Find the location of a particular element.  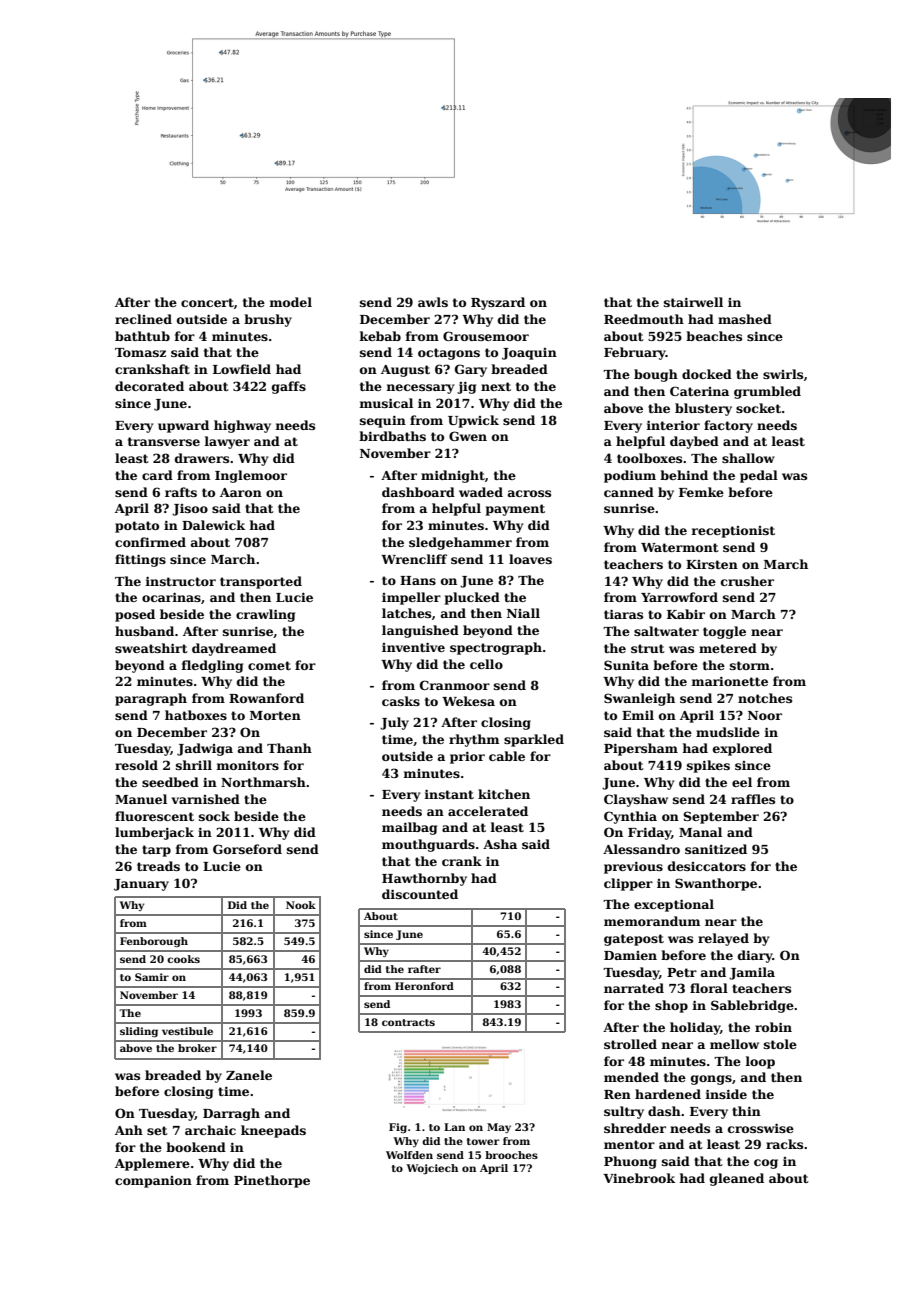

inside is located at coordinates (726, 1094).
